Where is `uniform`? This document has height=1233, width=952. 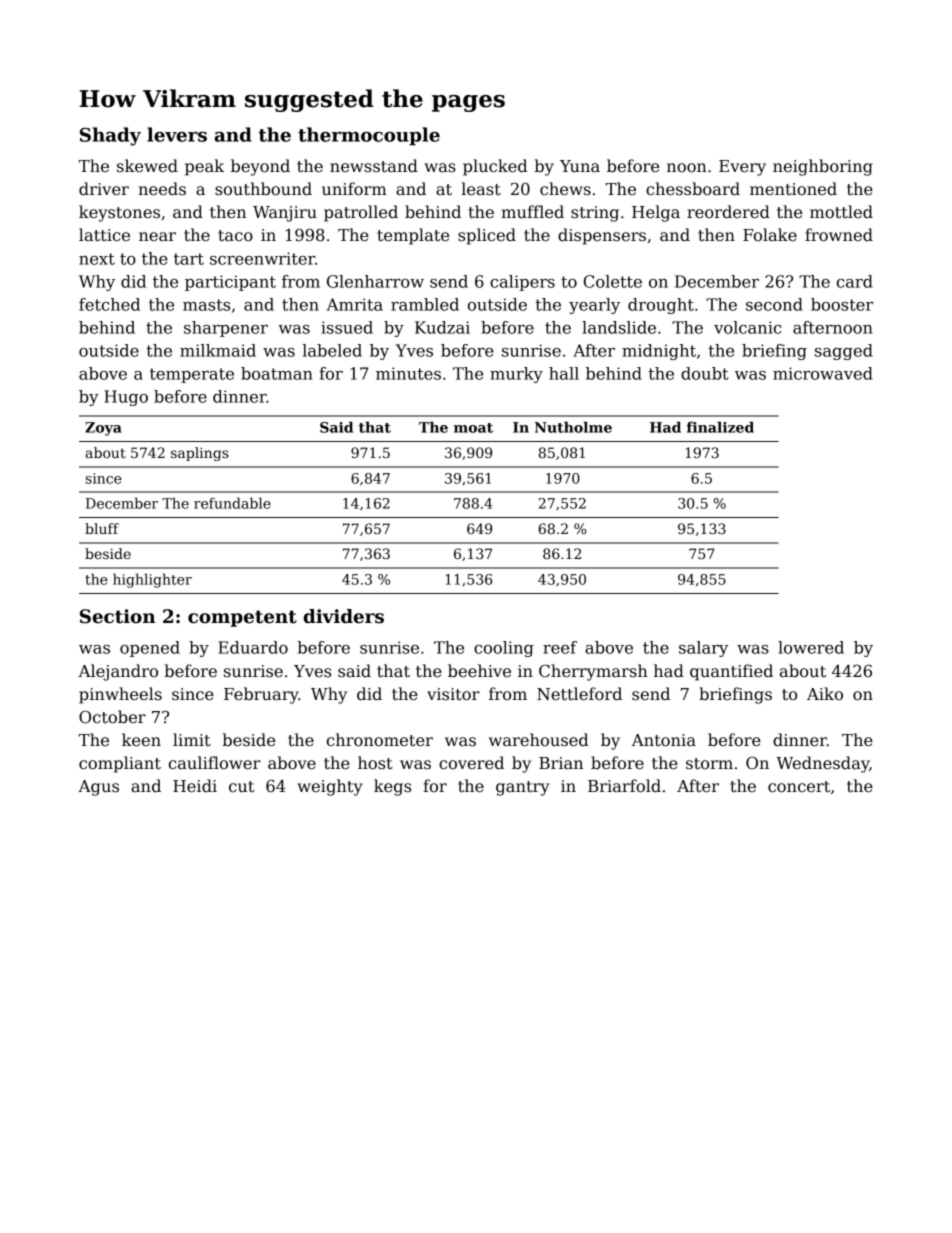 uniform is located at coordinates (354, 189).
